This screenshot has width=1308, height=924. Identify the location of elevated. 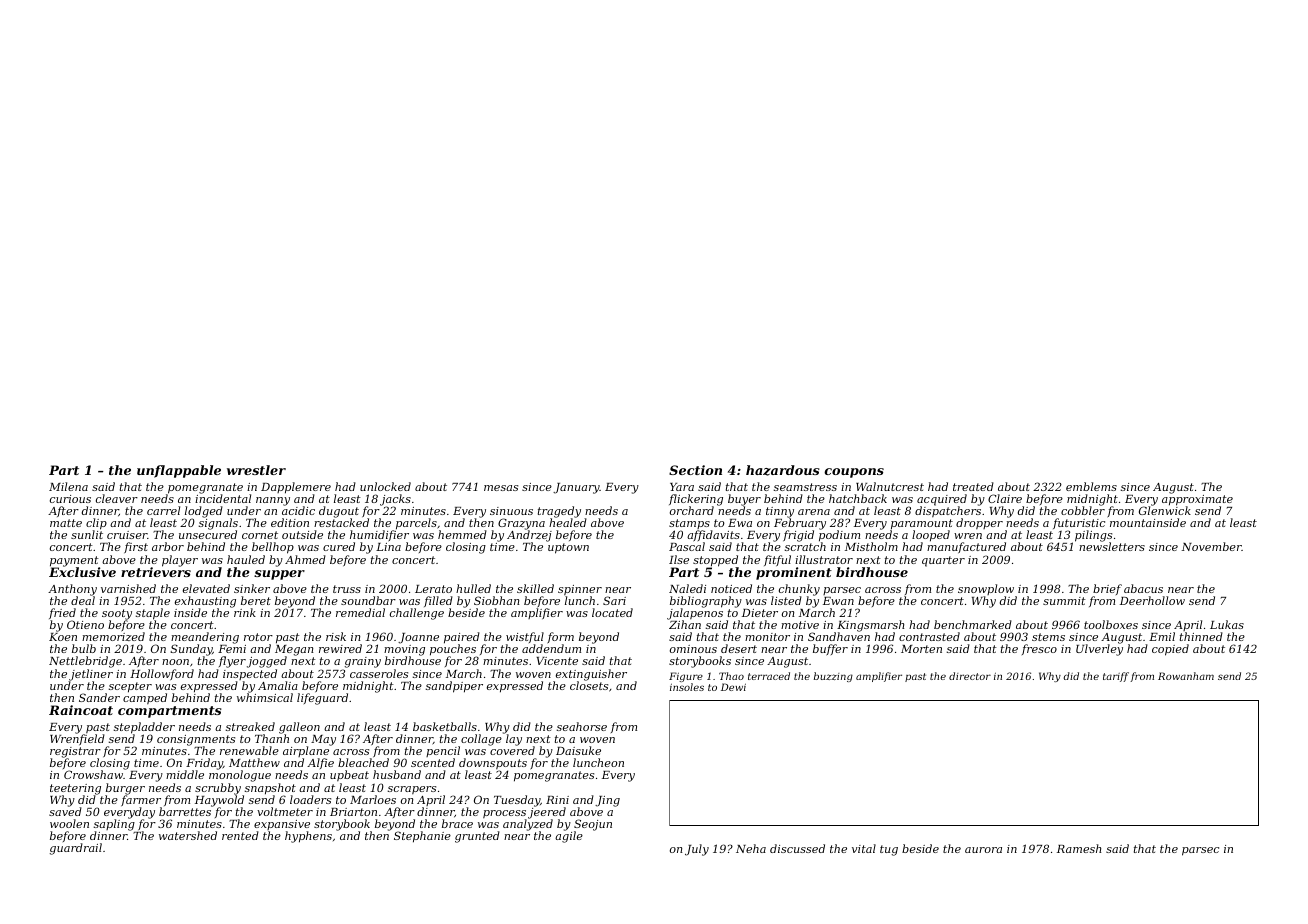
(206, 588).
